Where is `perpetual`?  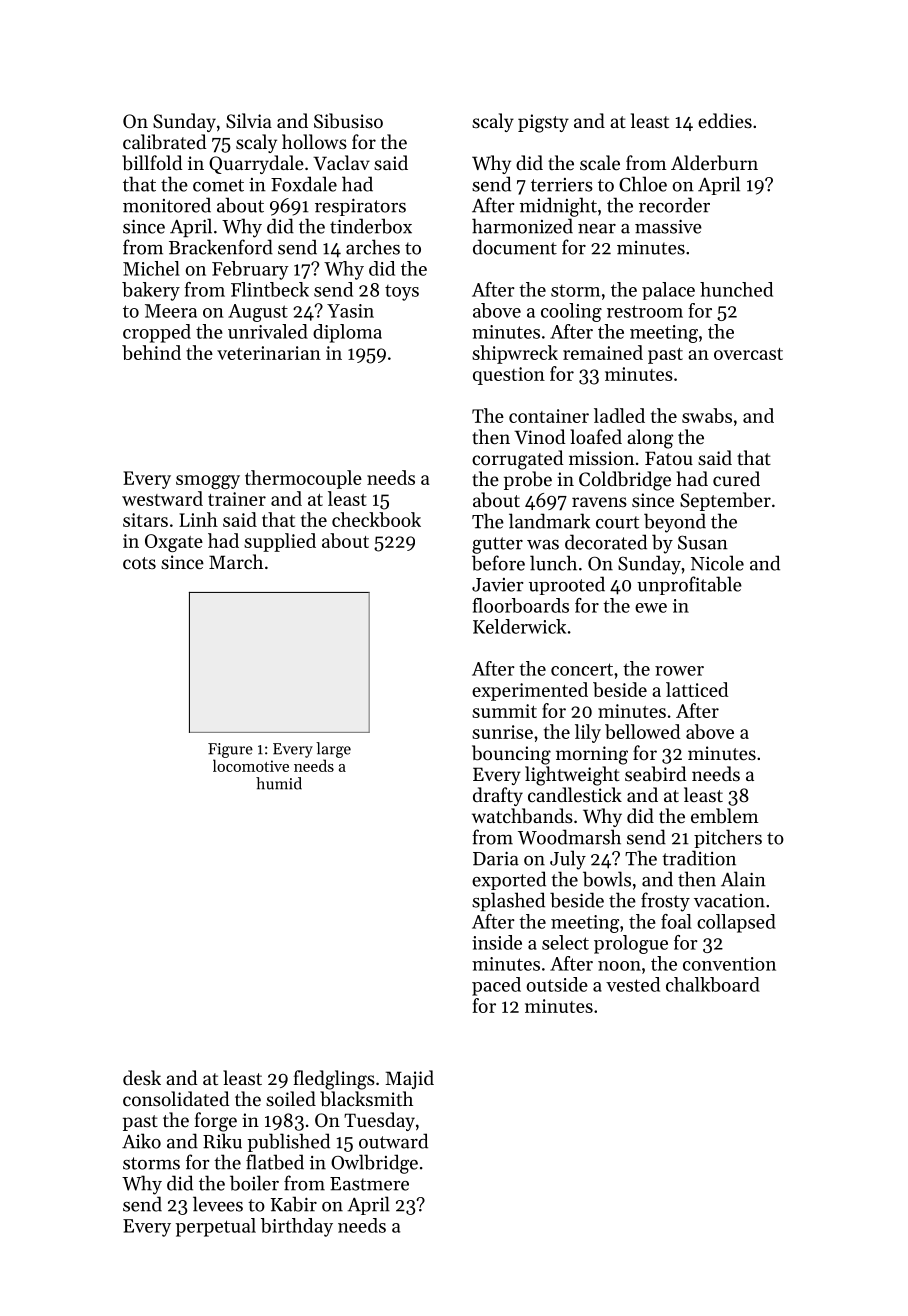
perpetual is located at coordinates (216, 1227).
